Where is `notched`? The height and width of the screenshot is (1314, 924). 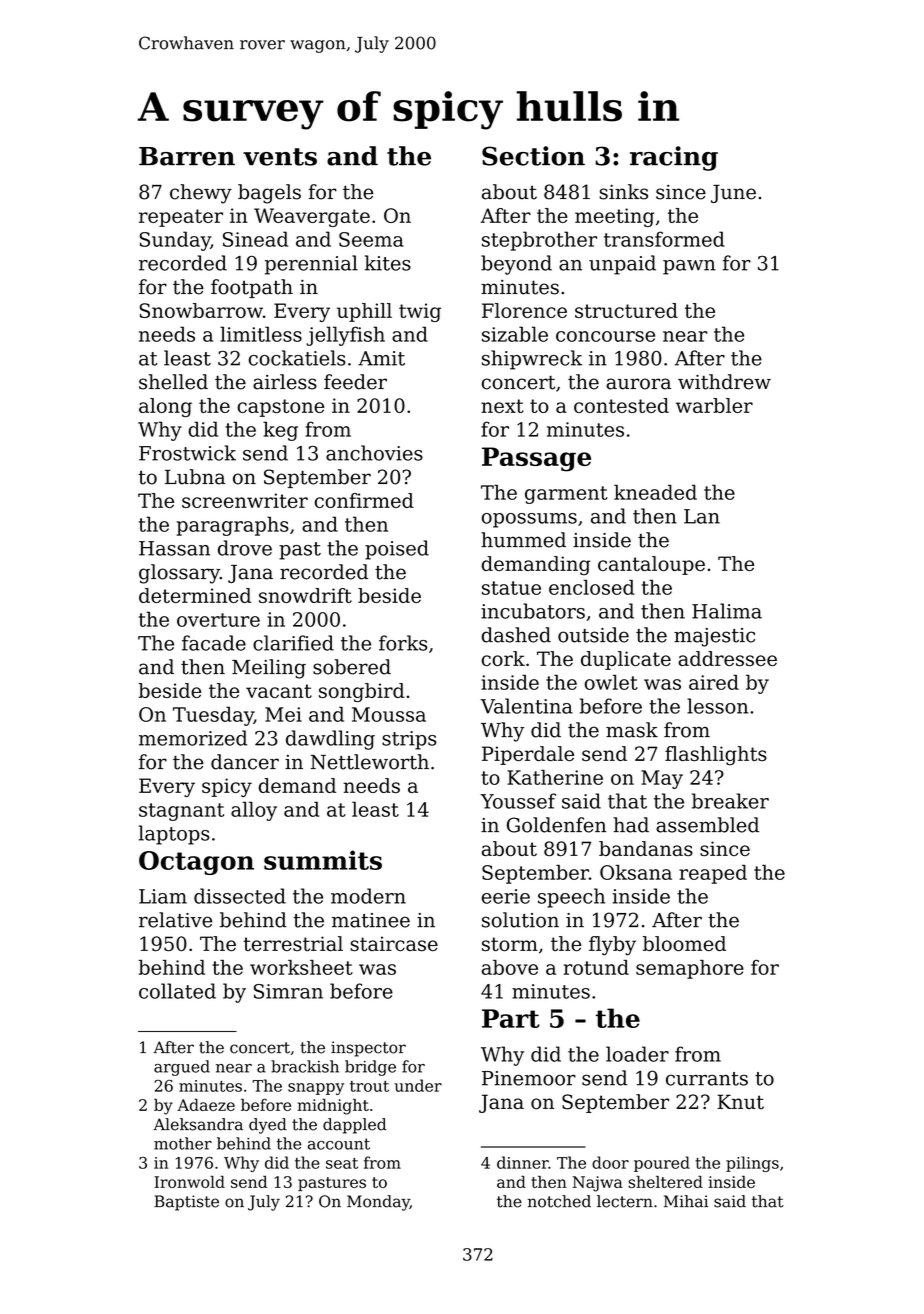
notched is located at coordinates (559, 1201).
